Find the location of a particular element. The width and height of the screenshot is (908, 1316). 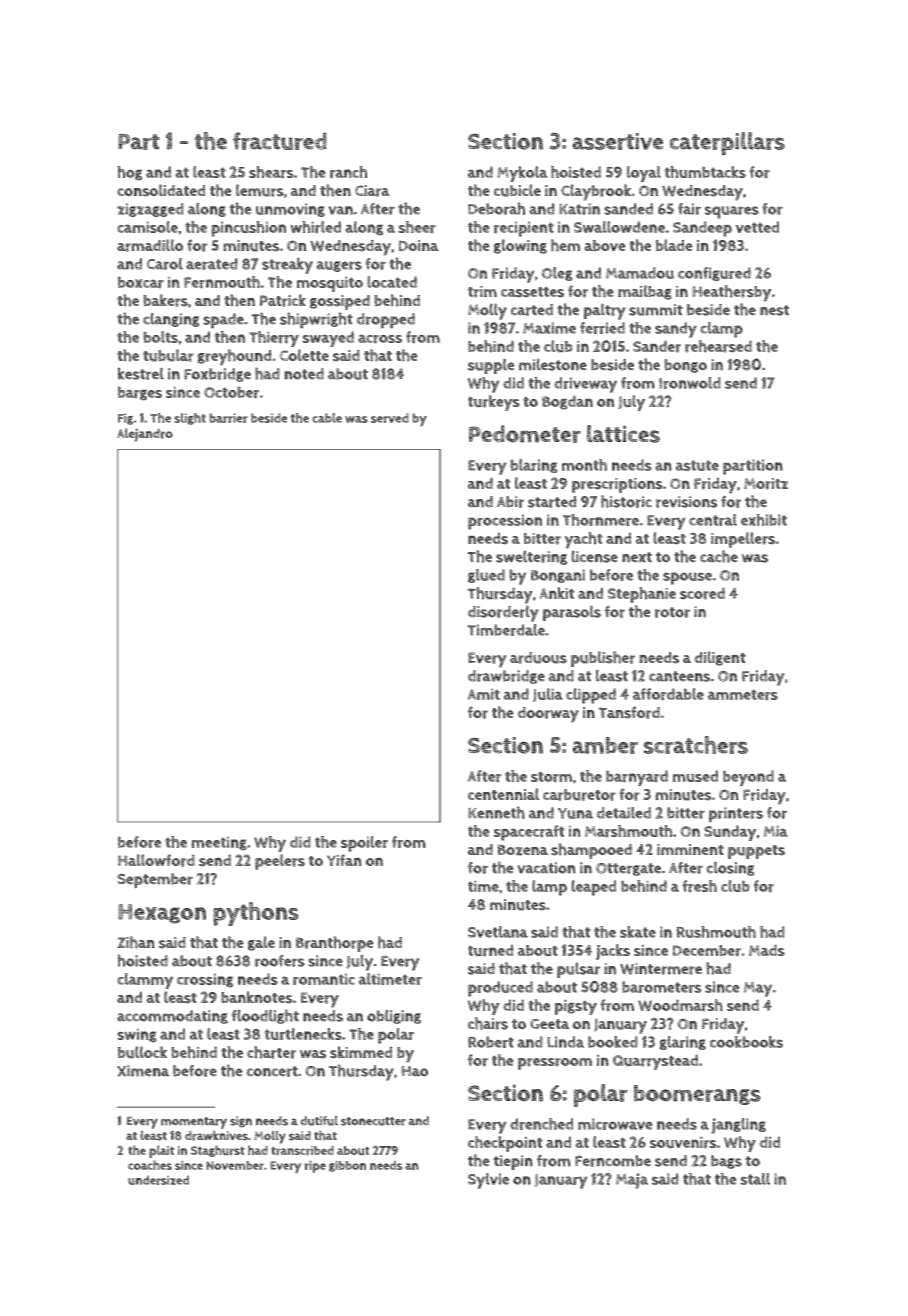

recipient is located at coordinates (524, 229).
